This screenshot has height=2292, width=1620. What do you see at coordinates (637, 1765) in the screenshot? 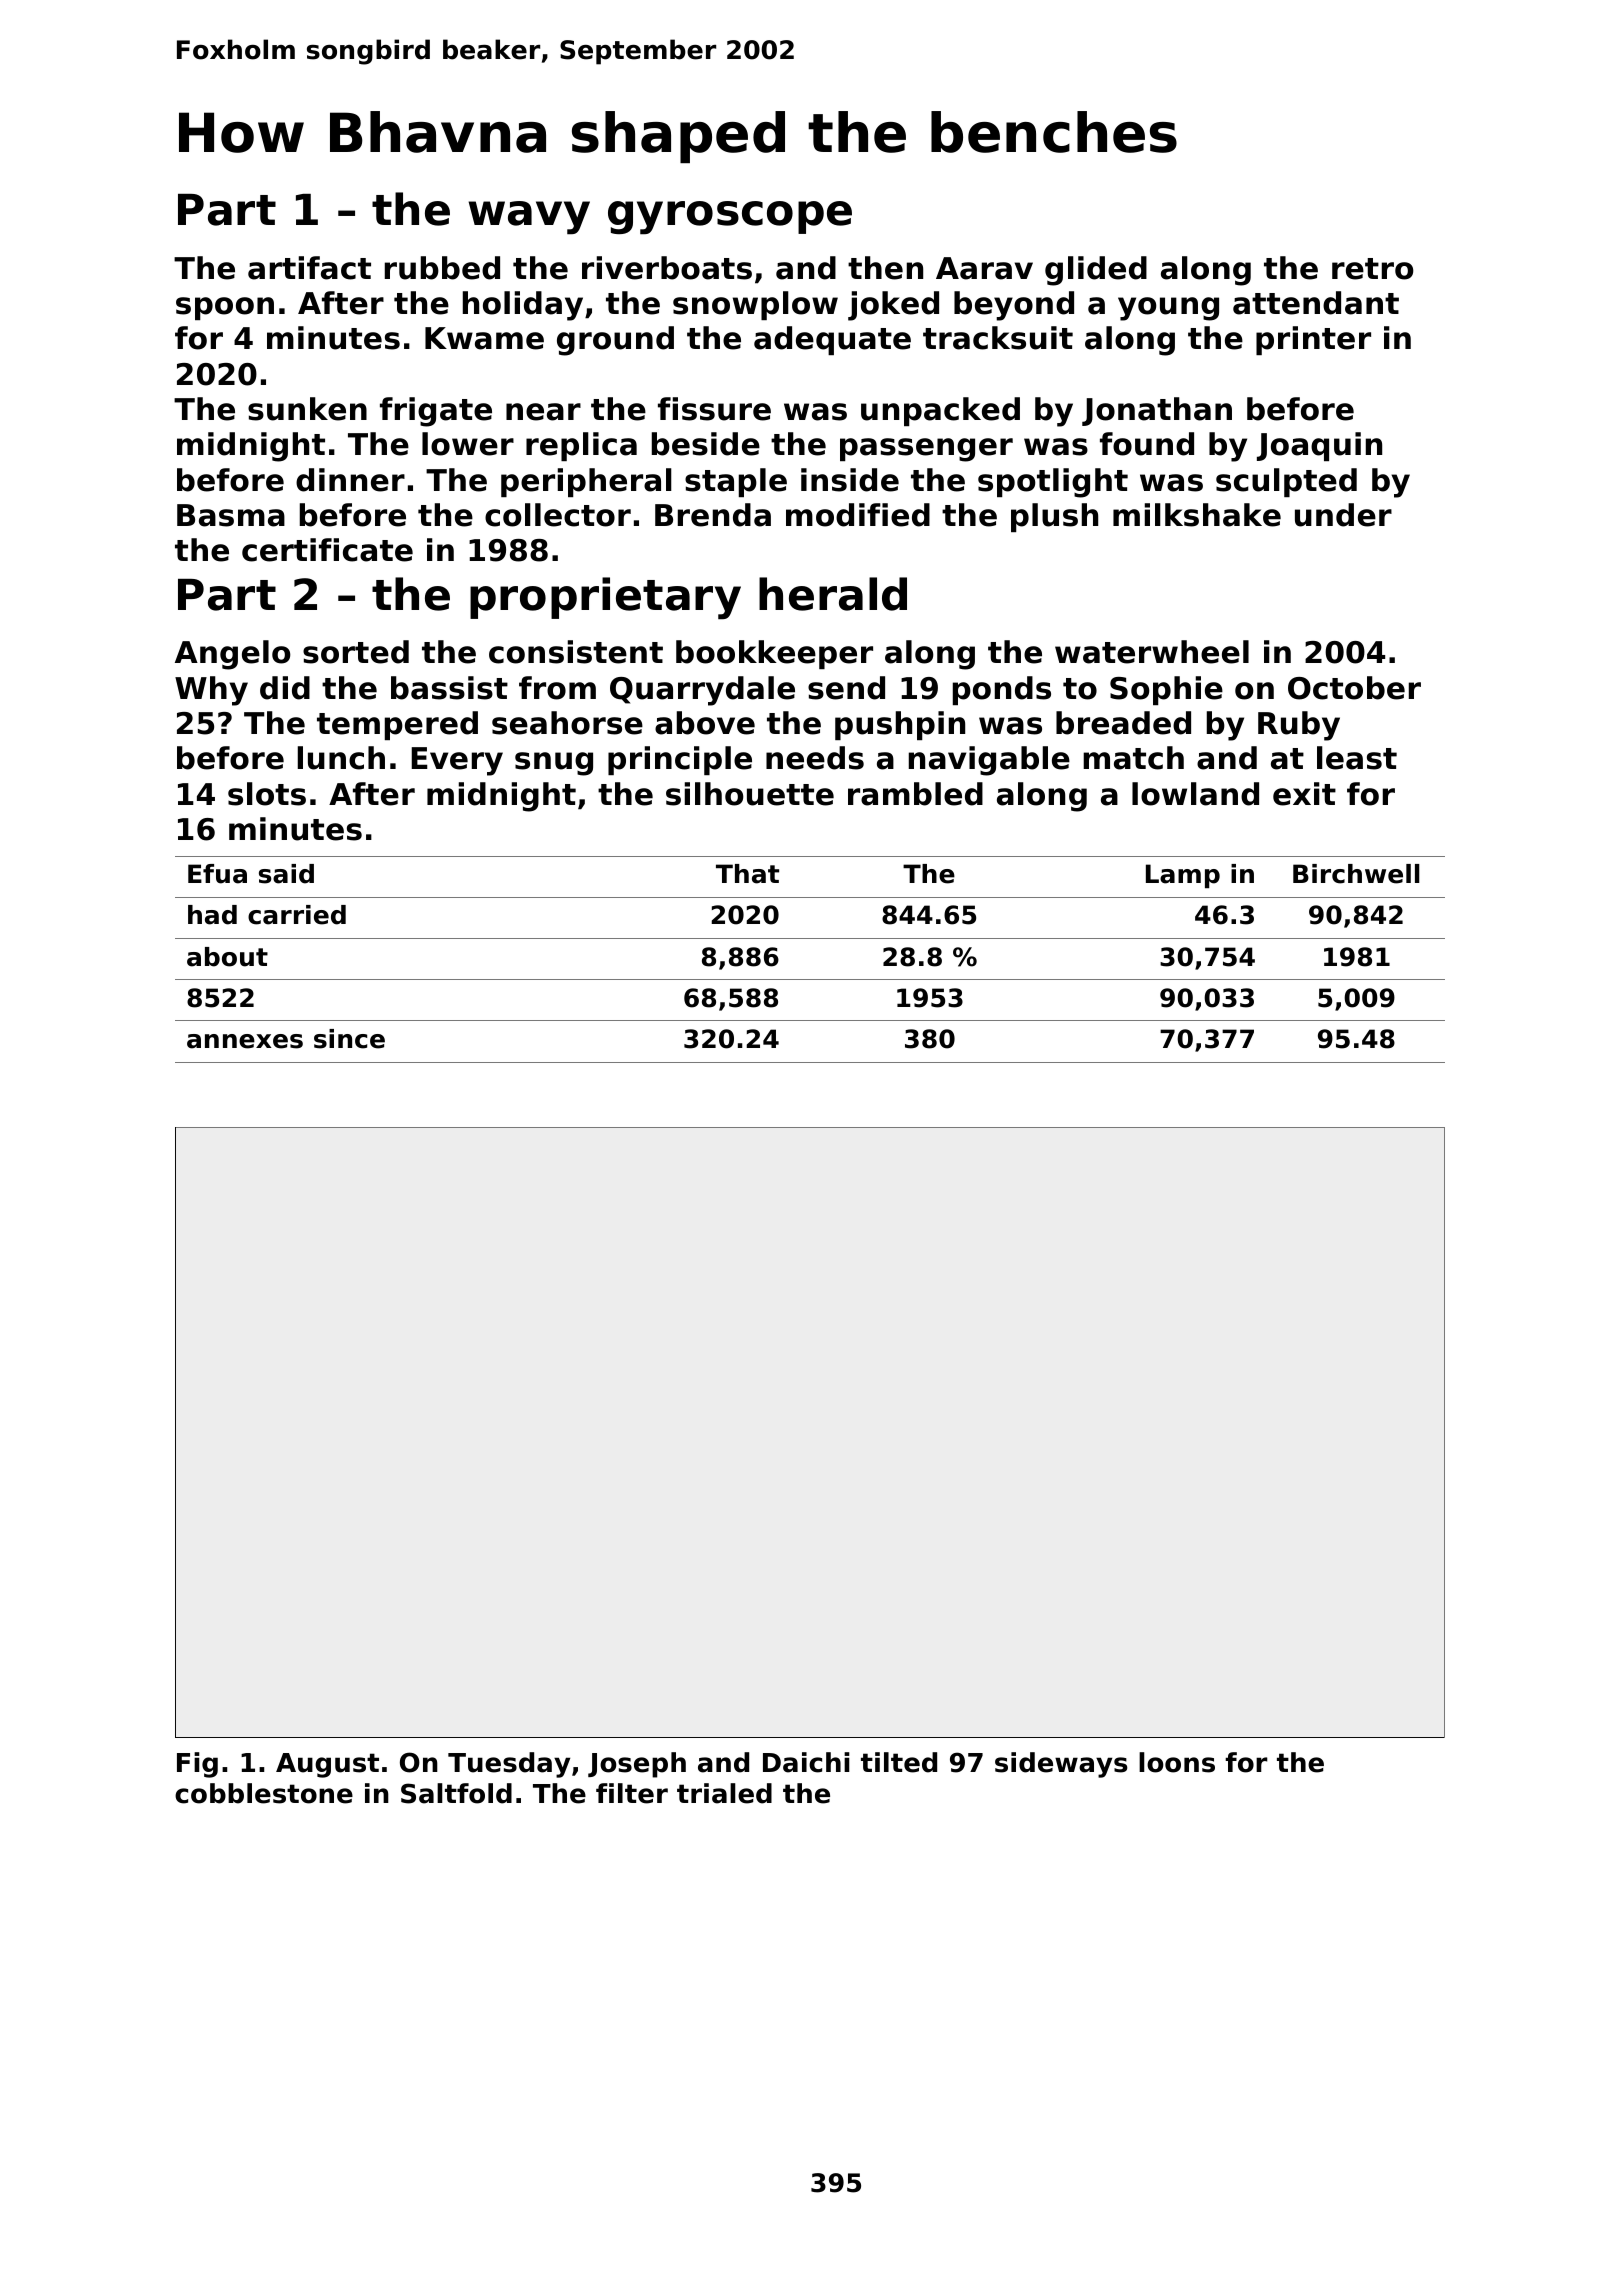
I see `Joseph` at bounding box center [637, 1765].
